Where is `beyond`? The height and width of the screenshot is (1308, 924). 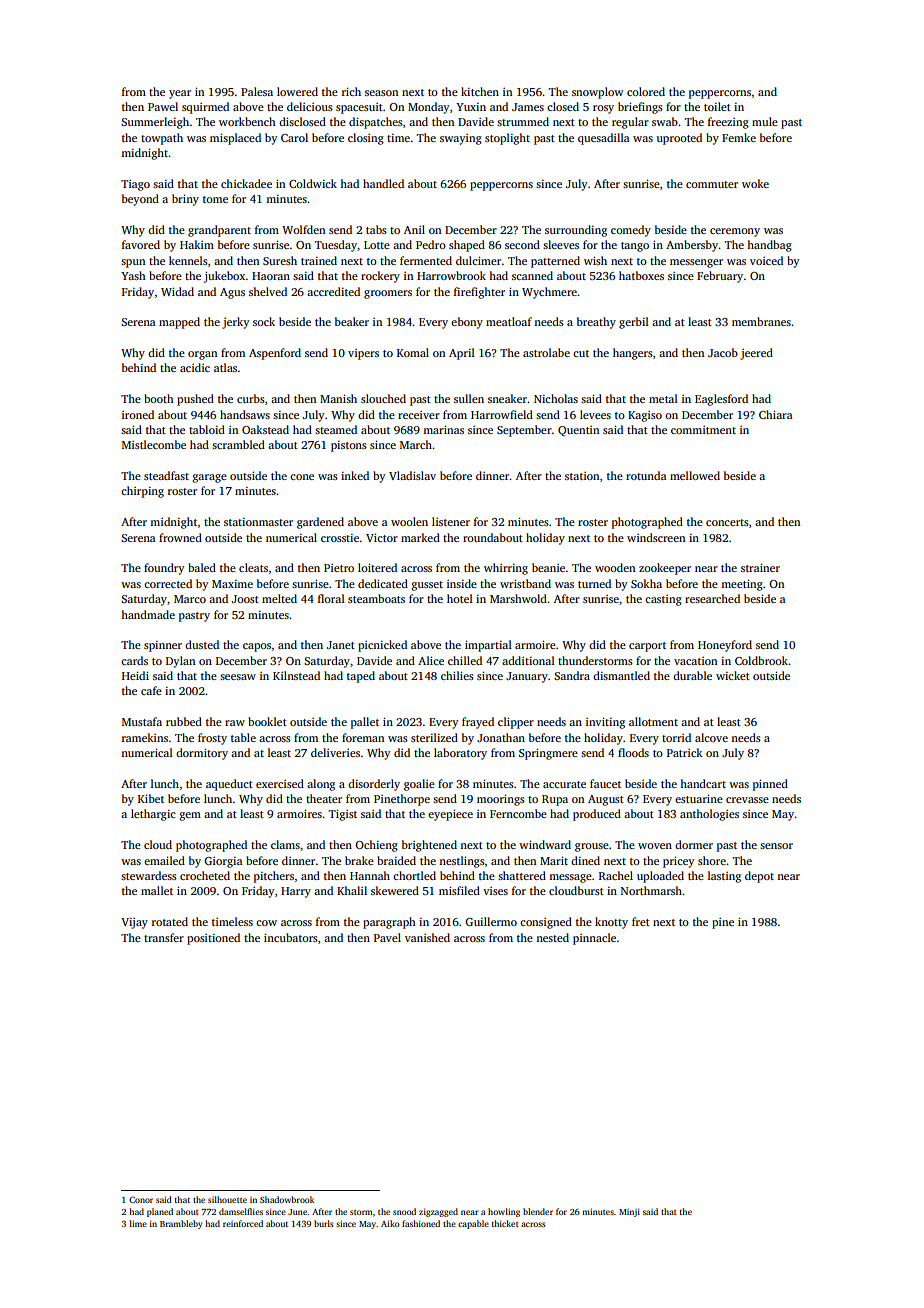 beyond is located at coordinates (140, 200).
